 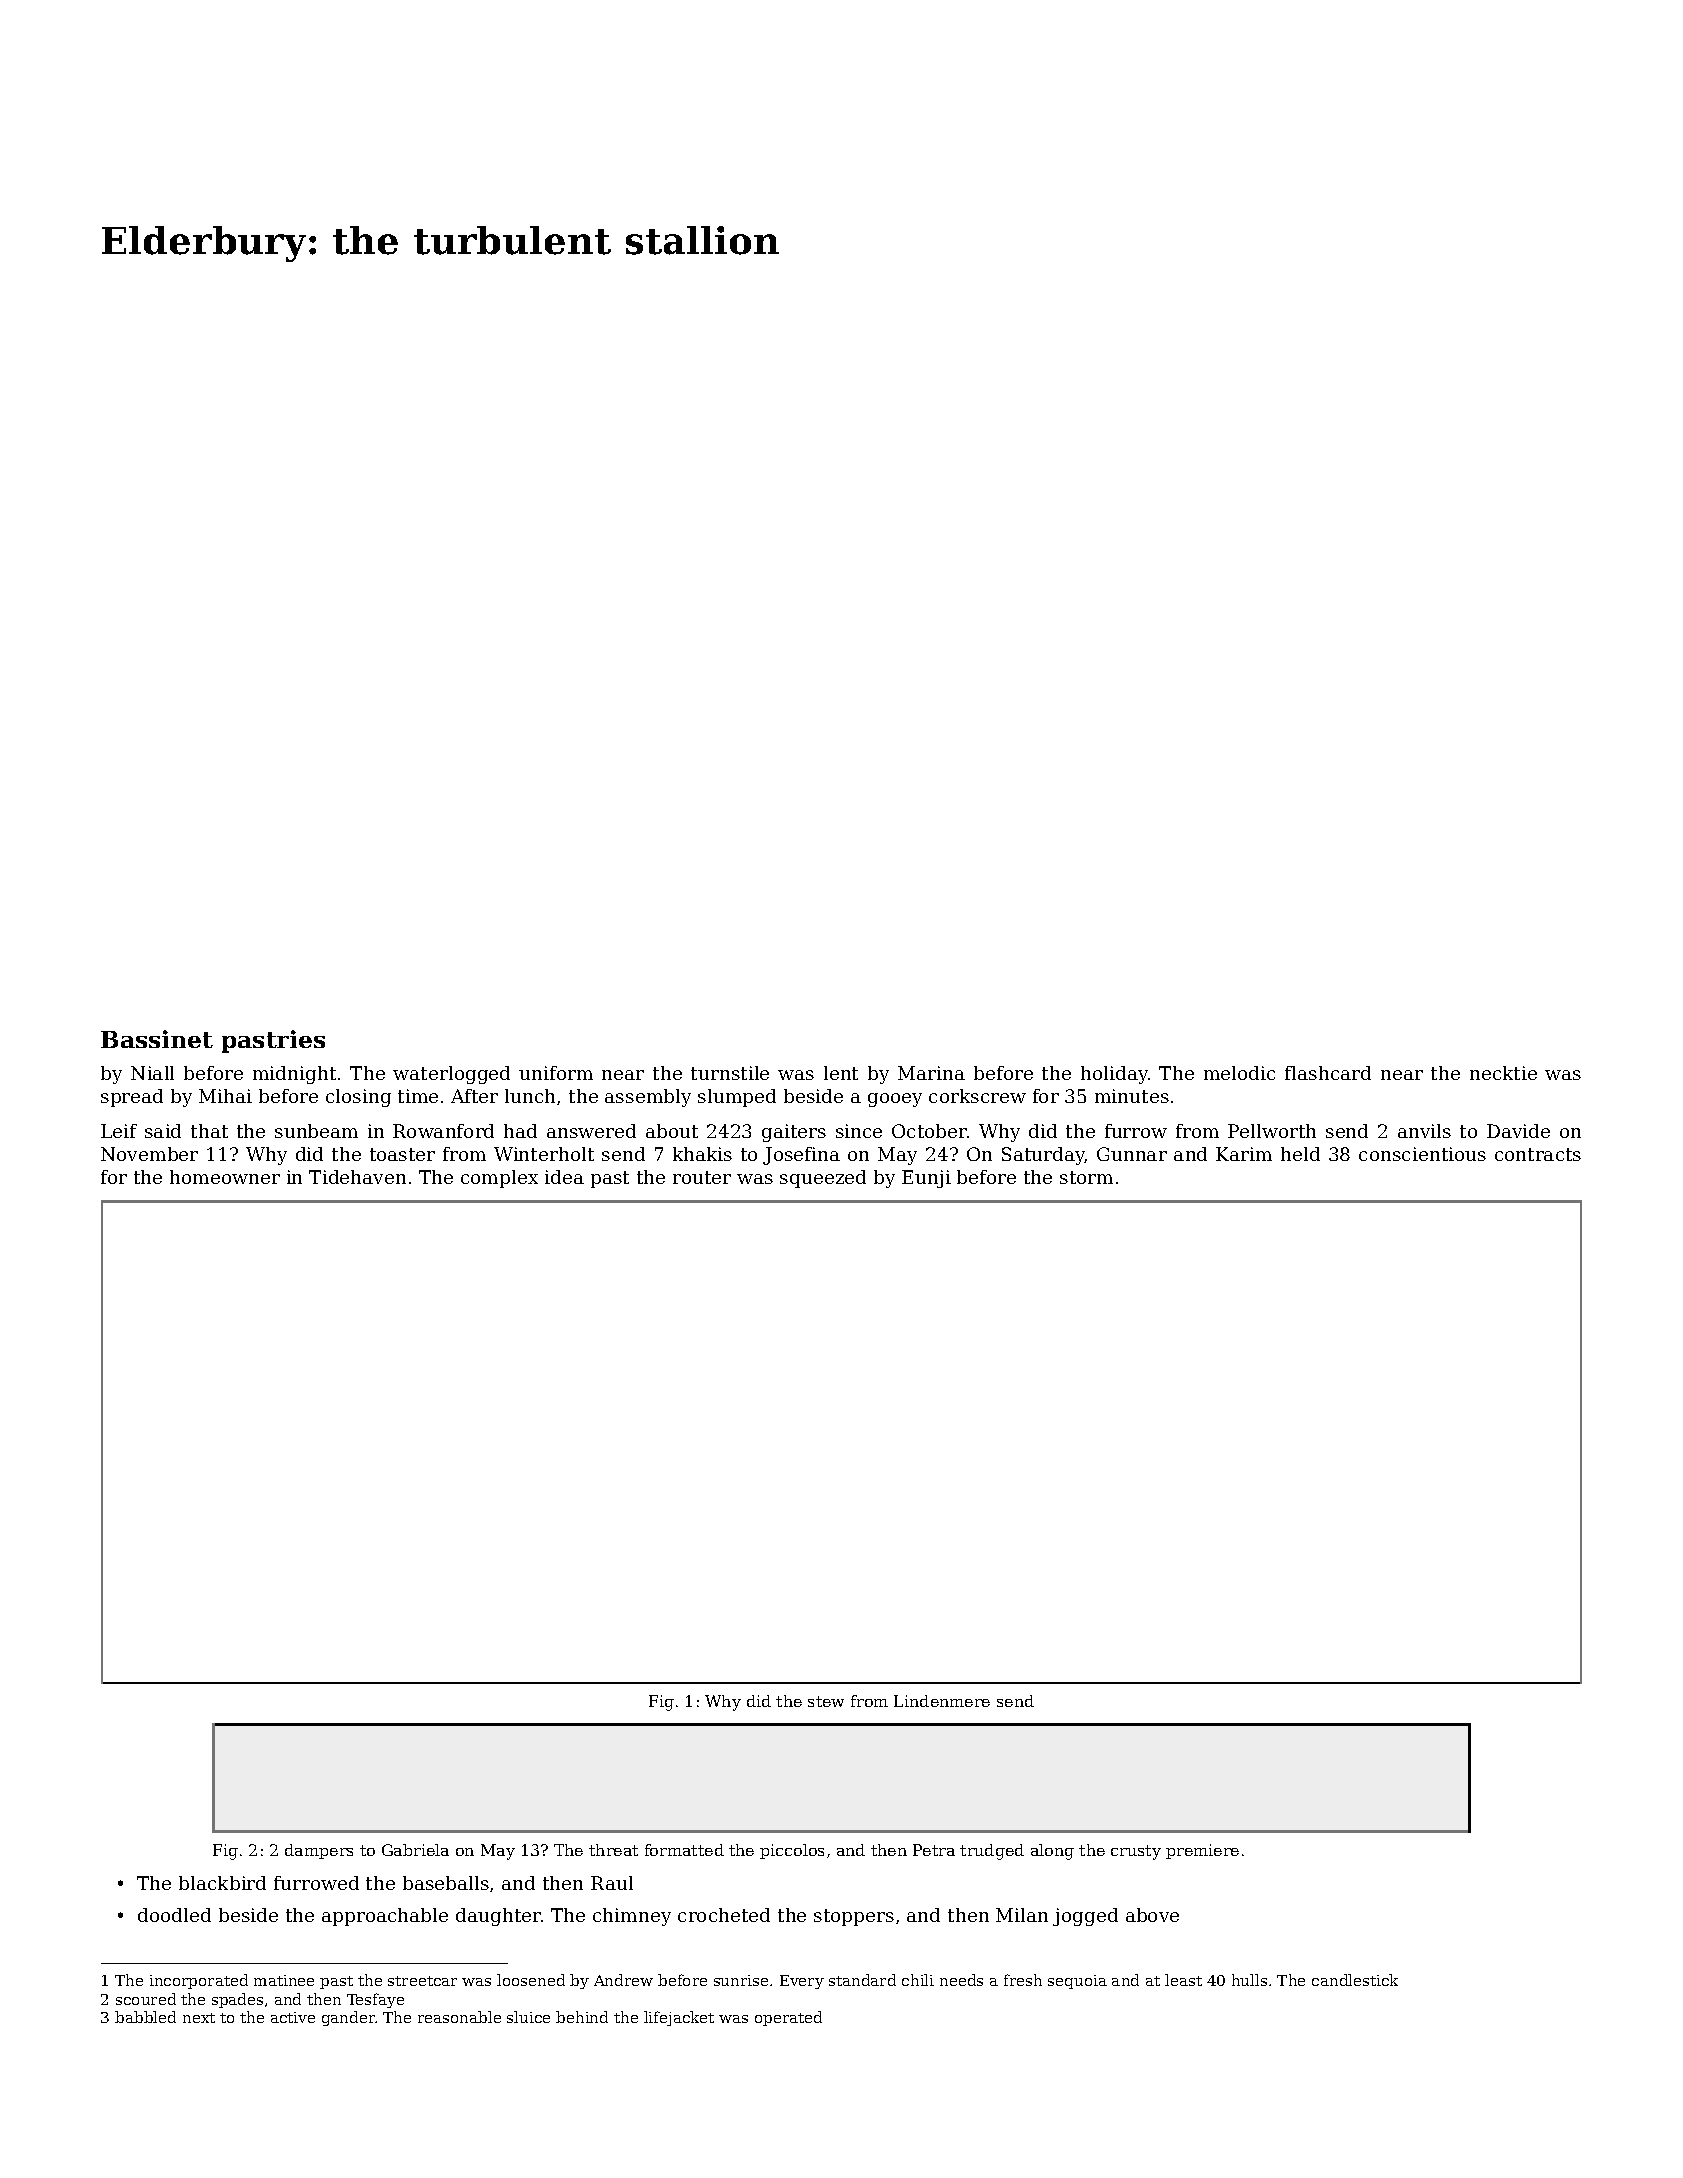 What do you see at coordinates (146, 1999) in the document?
I see `scoured` at bounding box center [146, 1999].
